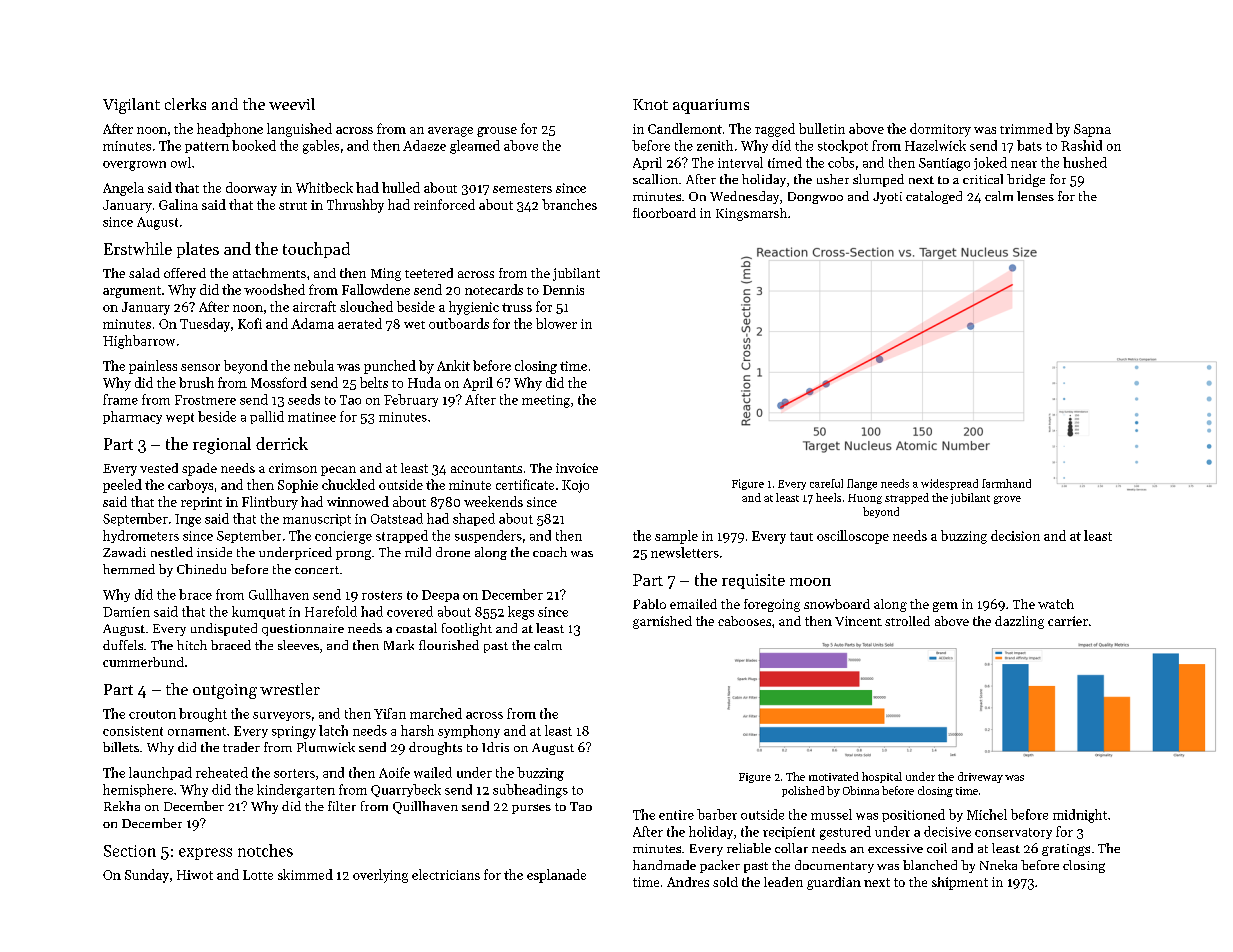  Describe the element at coordinates (650, 104) in the document. I see `Knot` at that location.
